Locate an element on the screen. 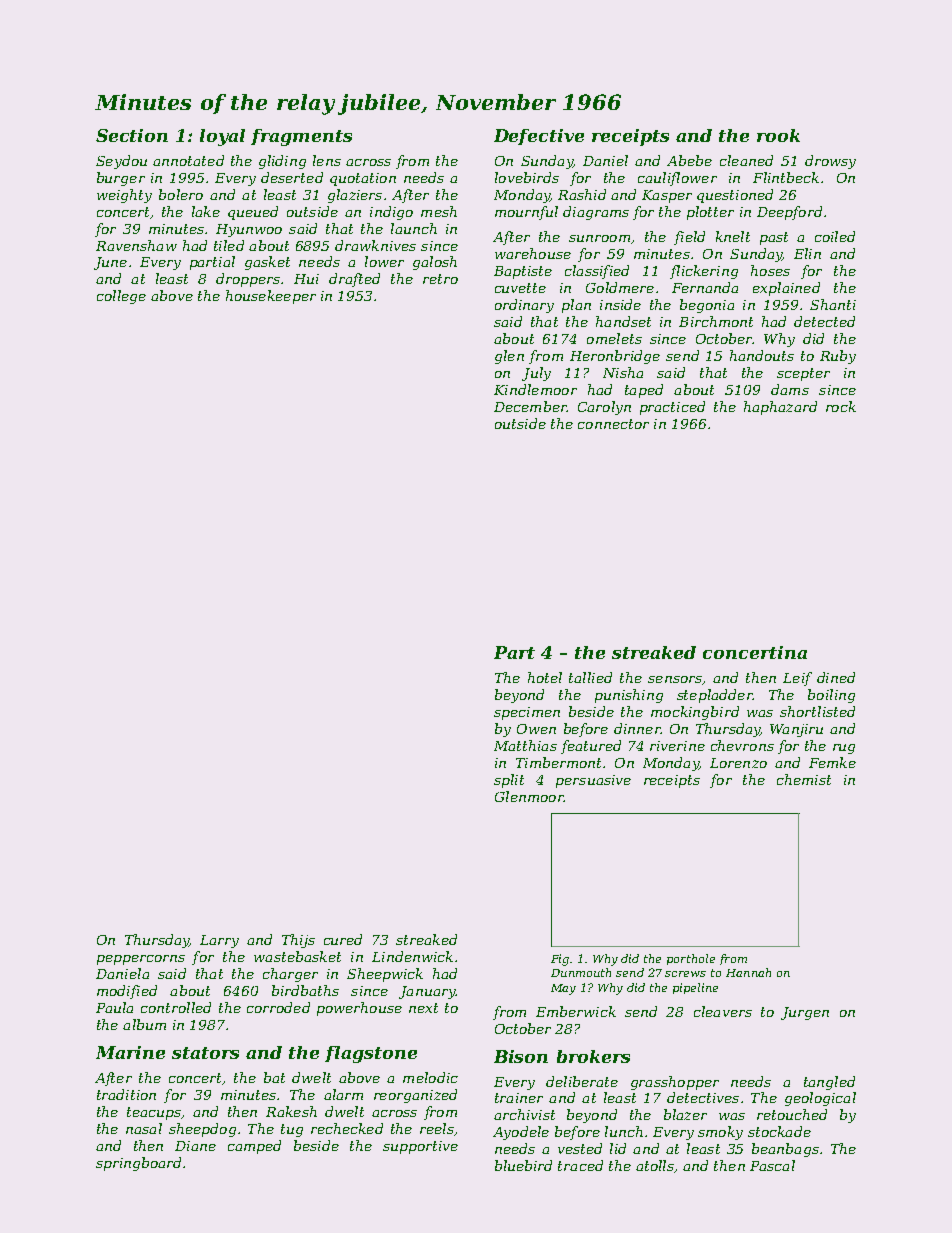 The image size is (952, 1233). Sheepwick is located at coordinates (385, 975).
